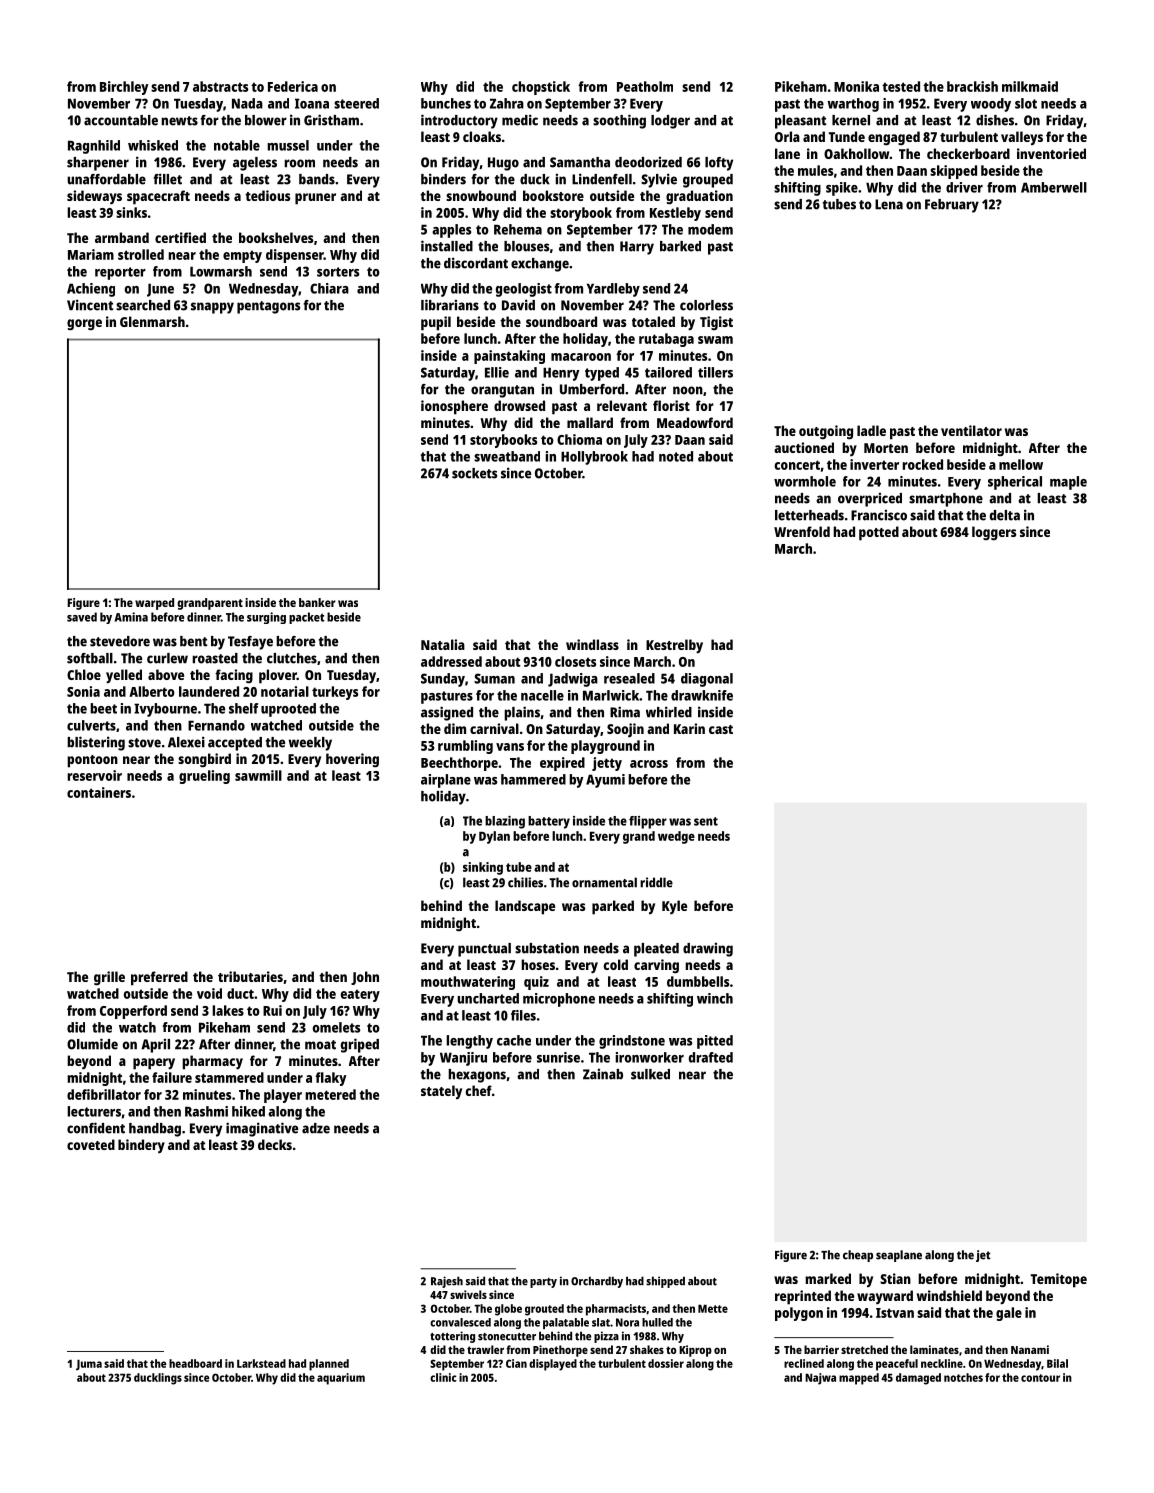  Describe the element at coordinates (889, 204) in the document. I see `Lena` at that location.
